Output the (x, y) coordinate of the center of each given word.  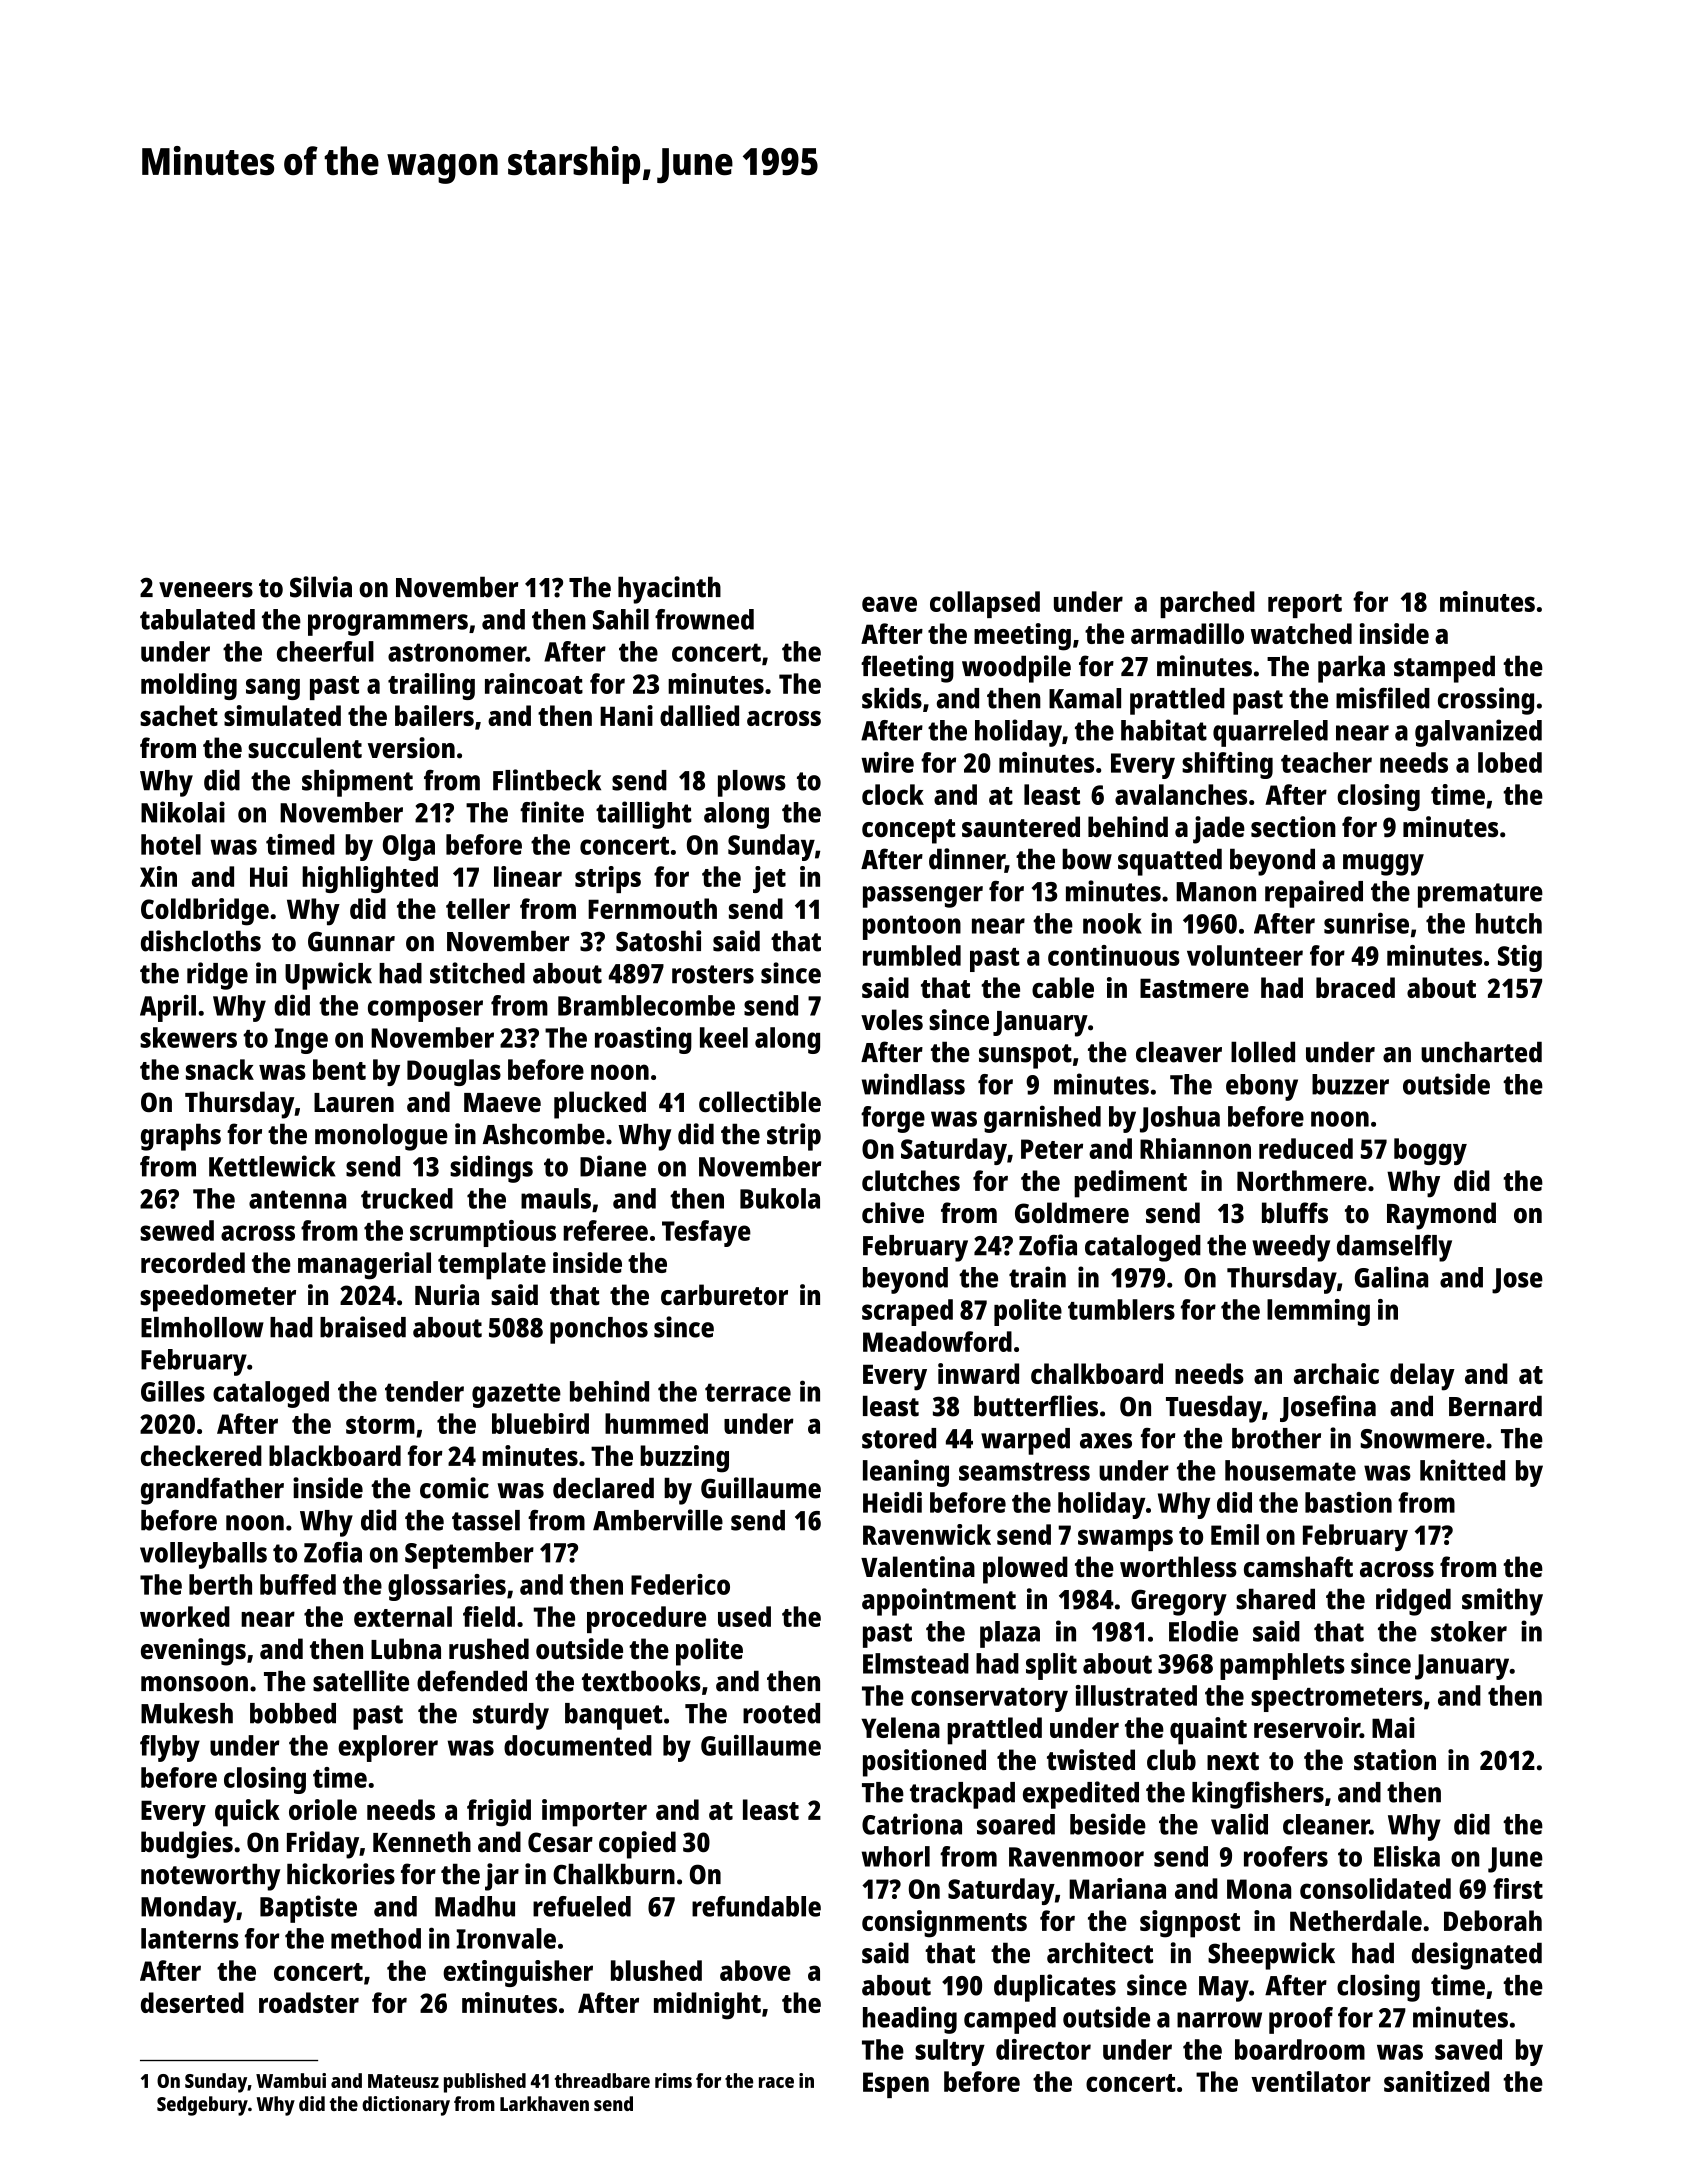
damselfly (1394, 1248)
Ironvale (506, 1938)
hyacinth (669, 590)
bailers (434, 715)
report (1305, 606)
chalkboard (1097, 1373)
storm (380, 1425)
